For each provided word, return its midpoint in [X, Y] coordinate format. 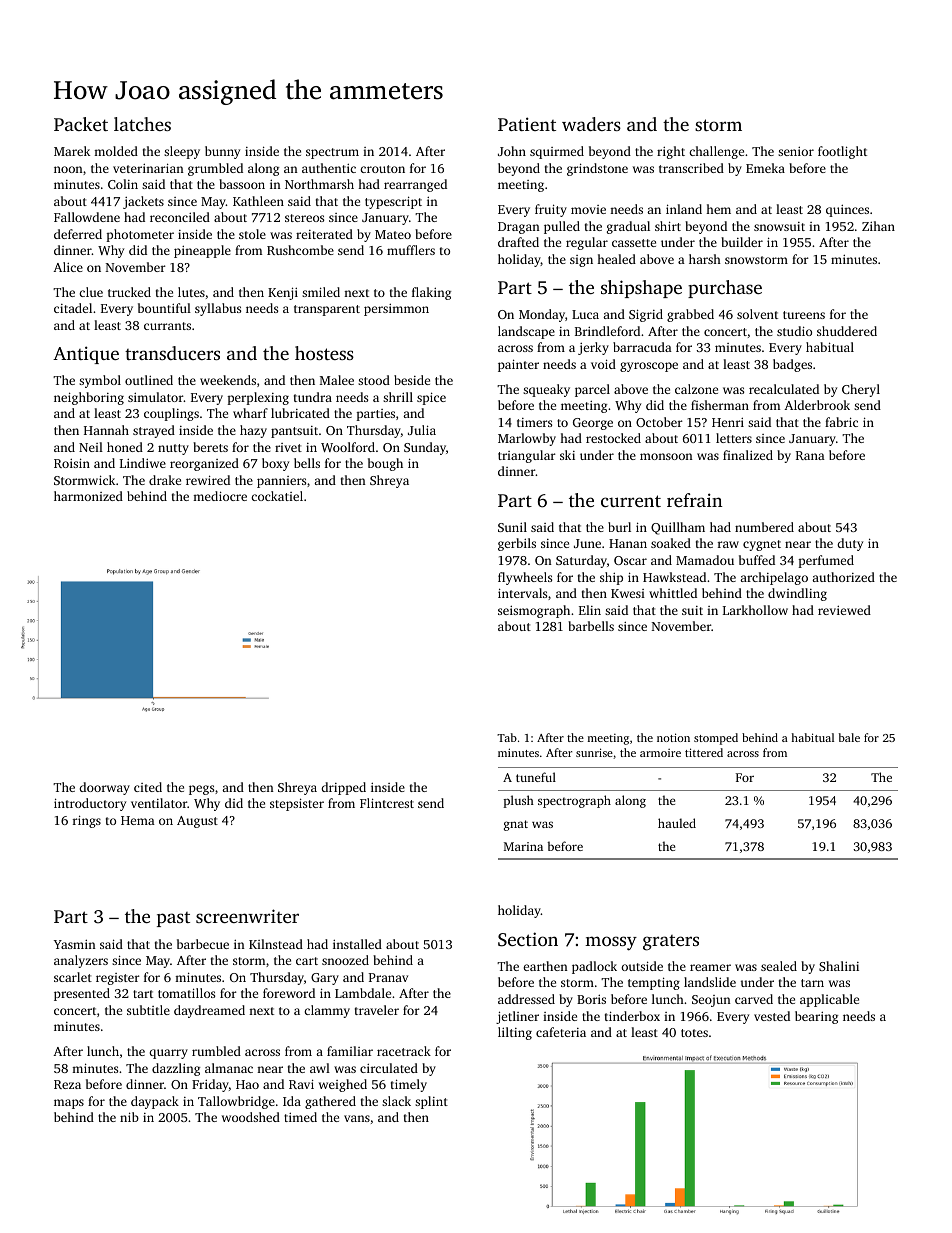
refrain [694, 500]
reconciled [180, 217]
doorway [104, 788]
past [173, 919]
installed [357, 944]
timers [534, 422]
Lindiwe [143, 463]
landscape [526, 332]
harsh [705, 259]
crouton [382, 169]
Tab [507, 737]
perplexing [258, 398]
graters [671, 943]
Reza [67, 1084]
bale [849, 737]
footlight [842, 152]
